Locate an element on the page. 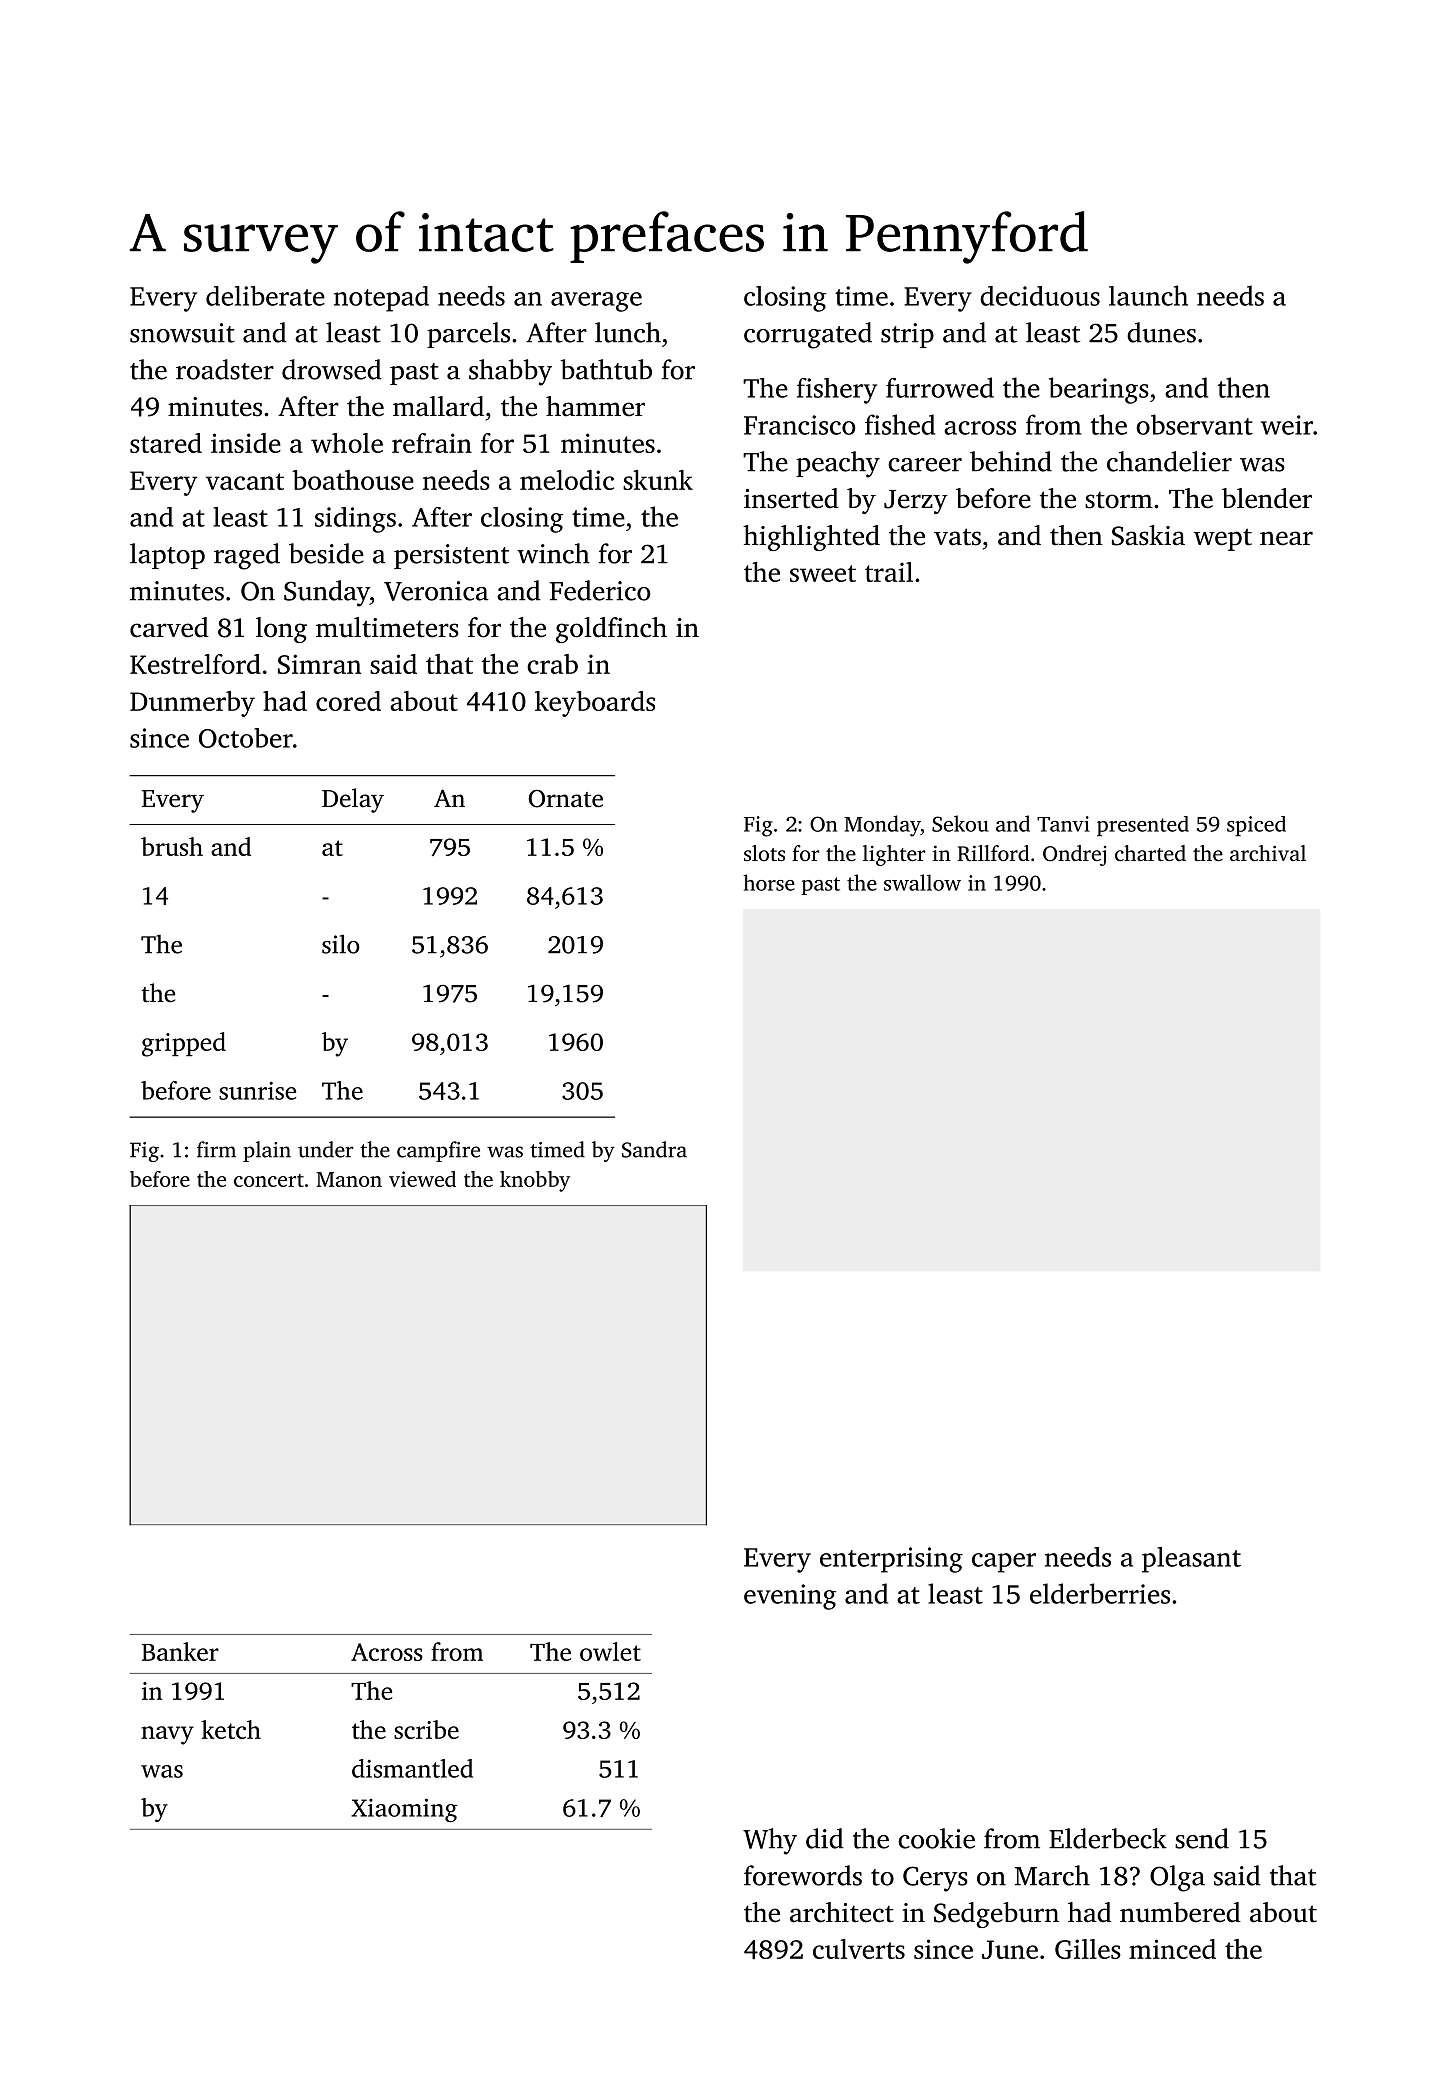  Xiaoming is located at coordinates (404, 1810).
